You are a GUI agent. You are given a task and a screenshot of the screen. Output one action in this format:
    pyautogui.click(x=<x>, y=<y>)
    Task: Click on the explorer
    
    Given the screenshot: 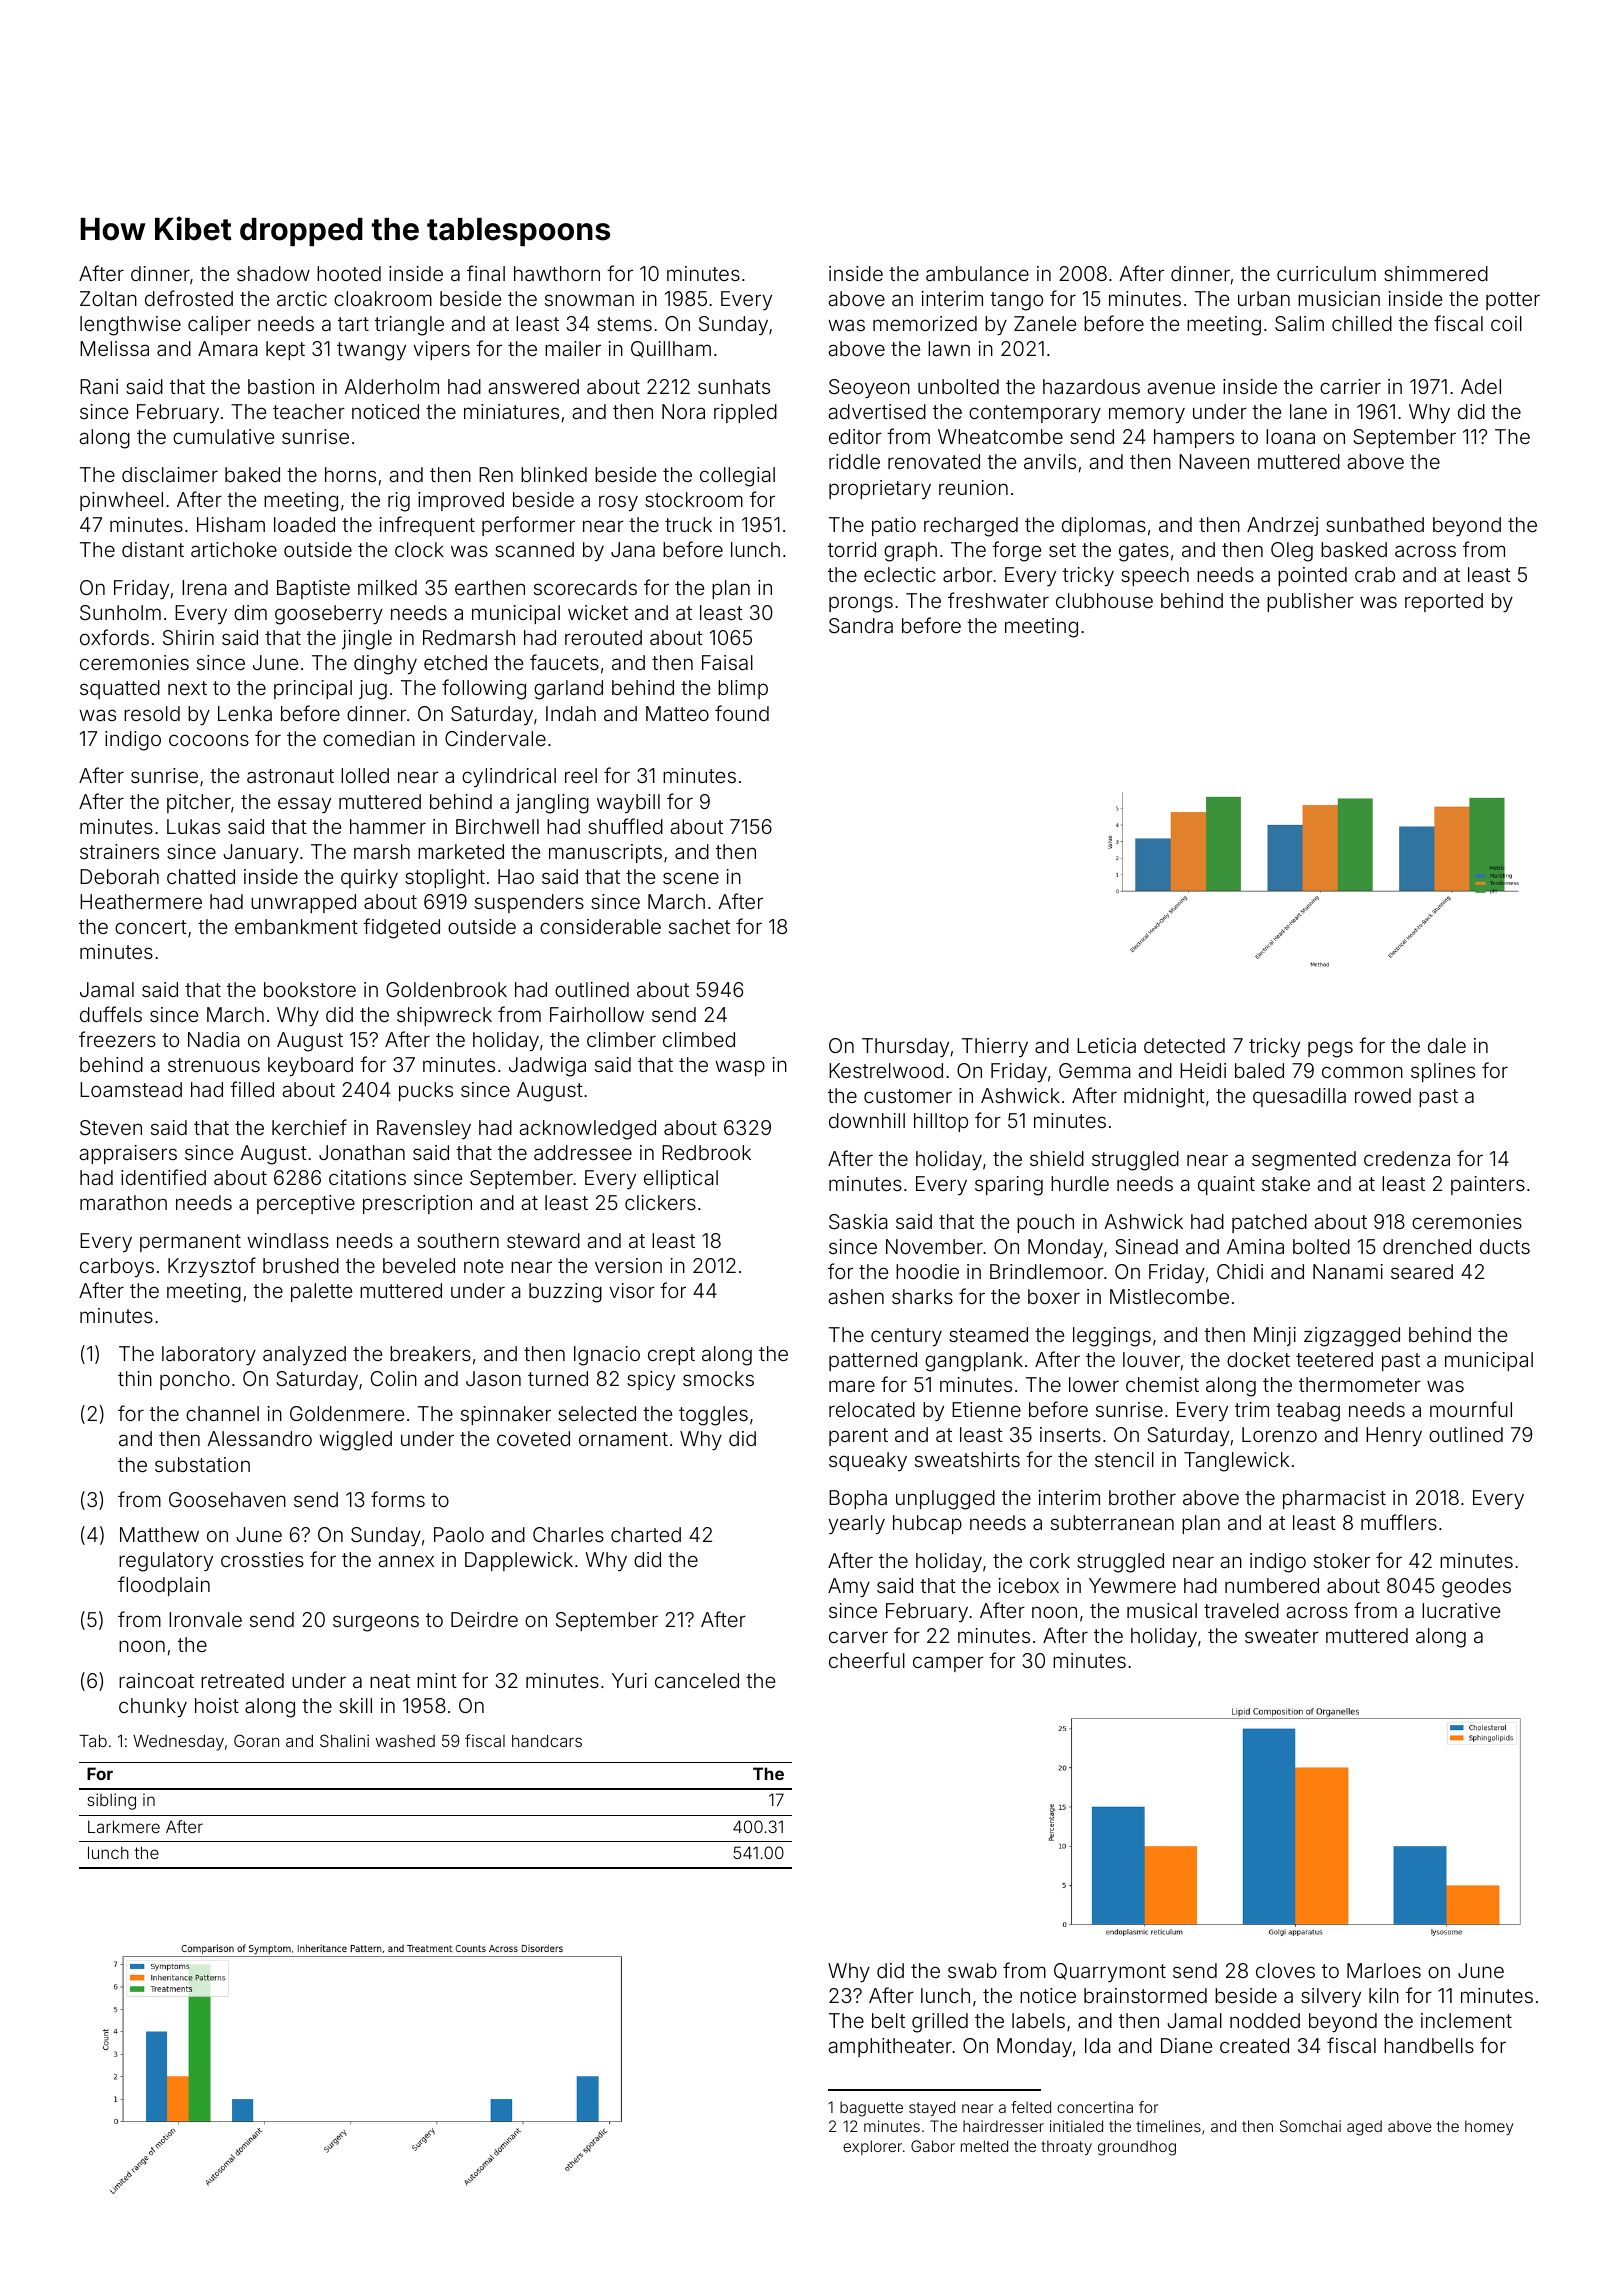 What is the action you would take?
    pyautogui.click(x=872, y=2147)
